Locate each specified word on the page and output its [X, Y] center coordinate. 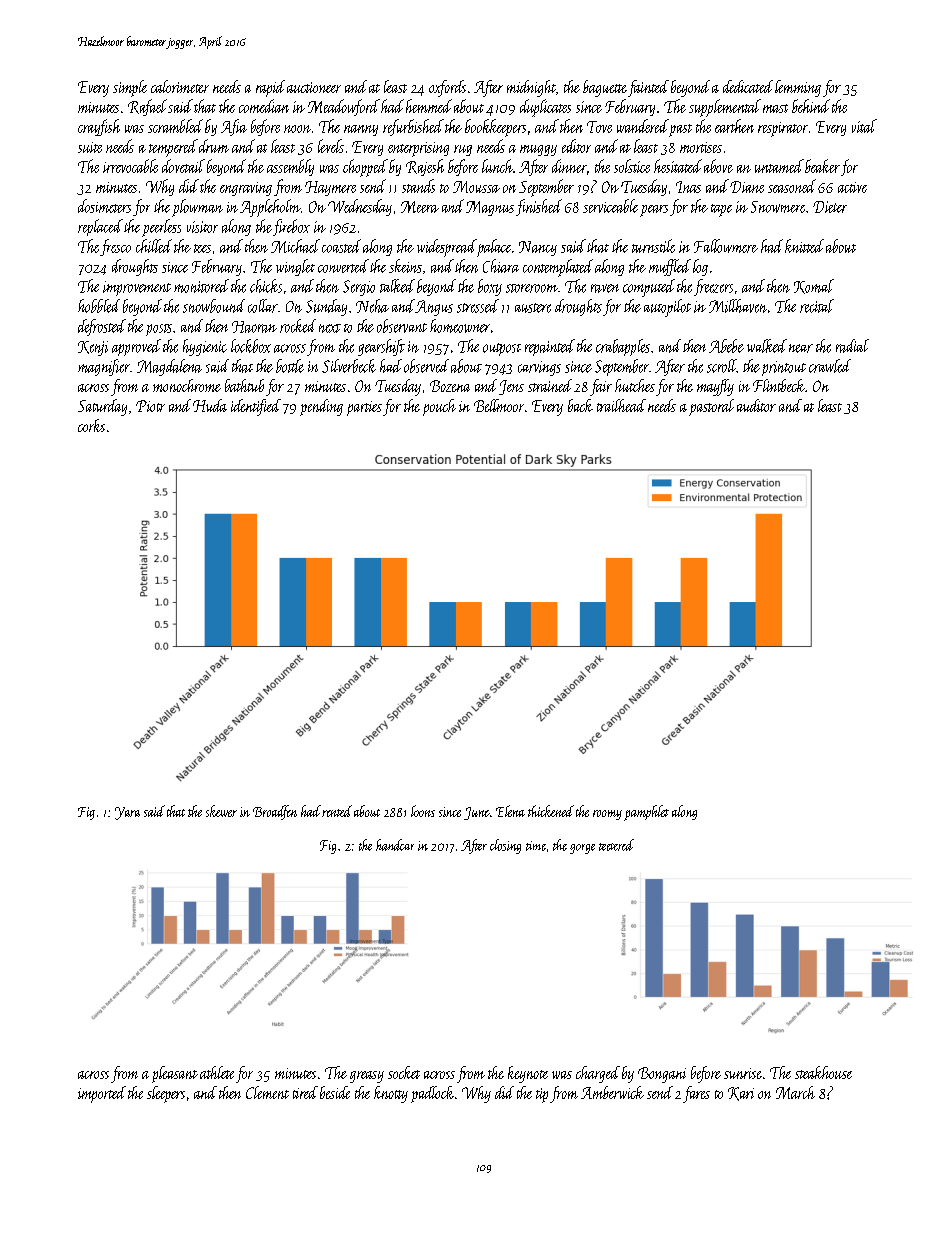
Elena [510, 811]
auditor [756, 405]
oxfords [447, 88]
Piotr [150, 406]
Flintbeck [779, 385]
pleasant [175, 1074]
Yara [127, 813]
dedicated [748, 86]
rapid [270, 88]
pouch [439, 407]
